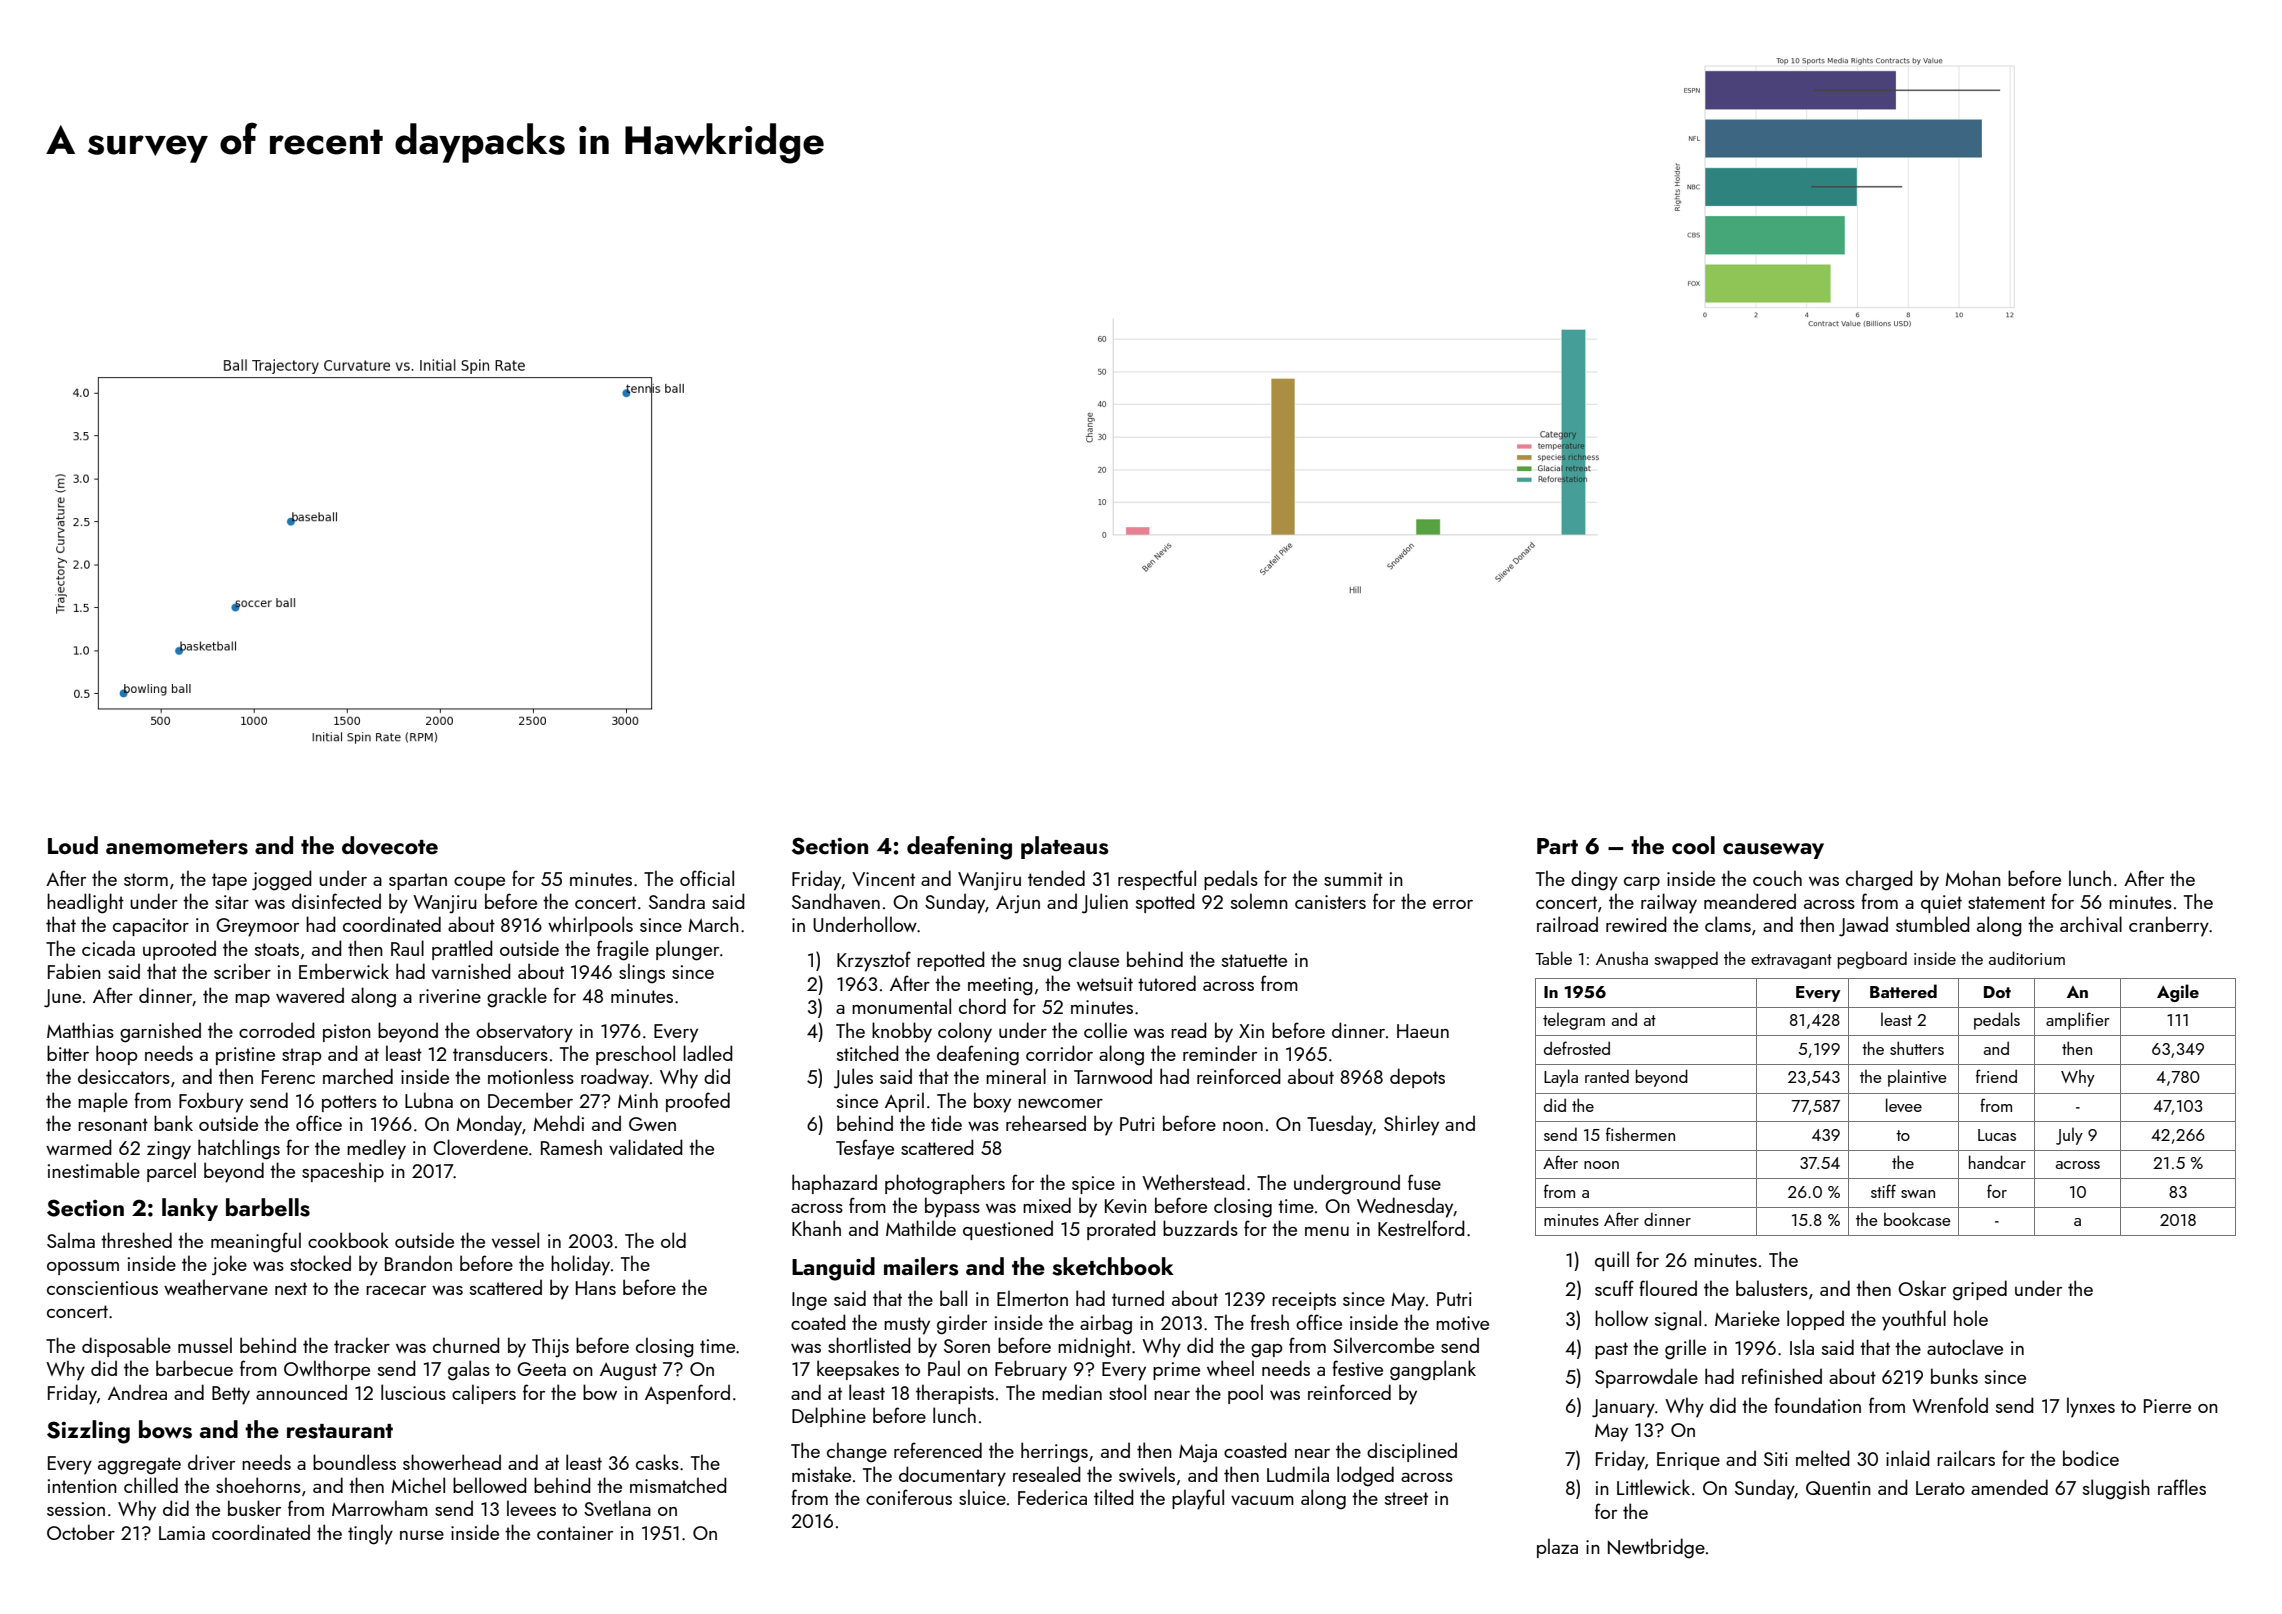 The height and width of the page is (1614, 2282). I want to click on autoclave, so click(1965, 1347).
